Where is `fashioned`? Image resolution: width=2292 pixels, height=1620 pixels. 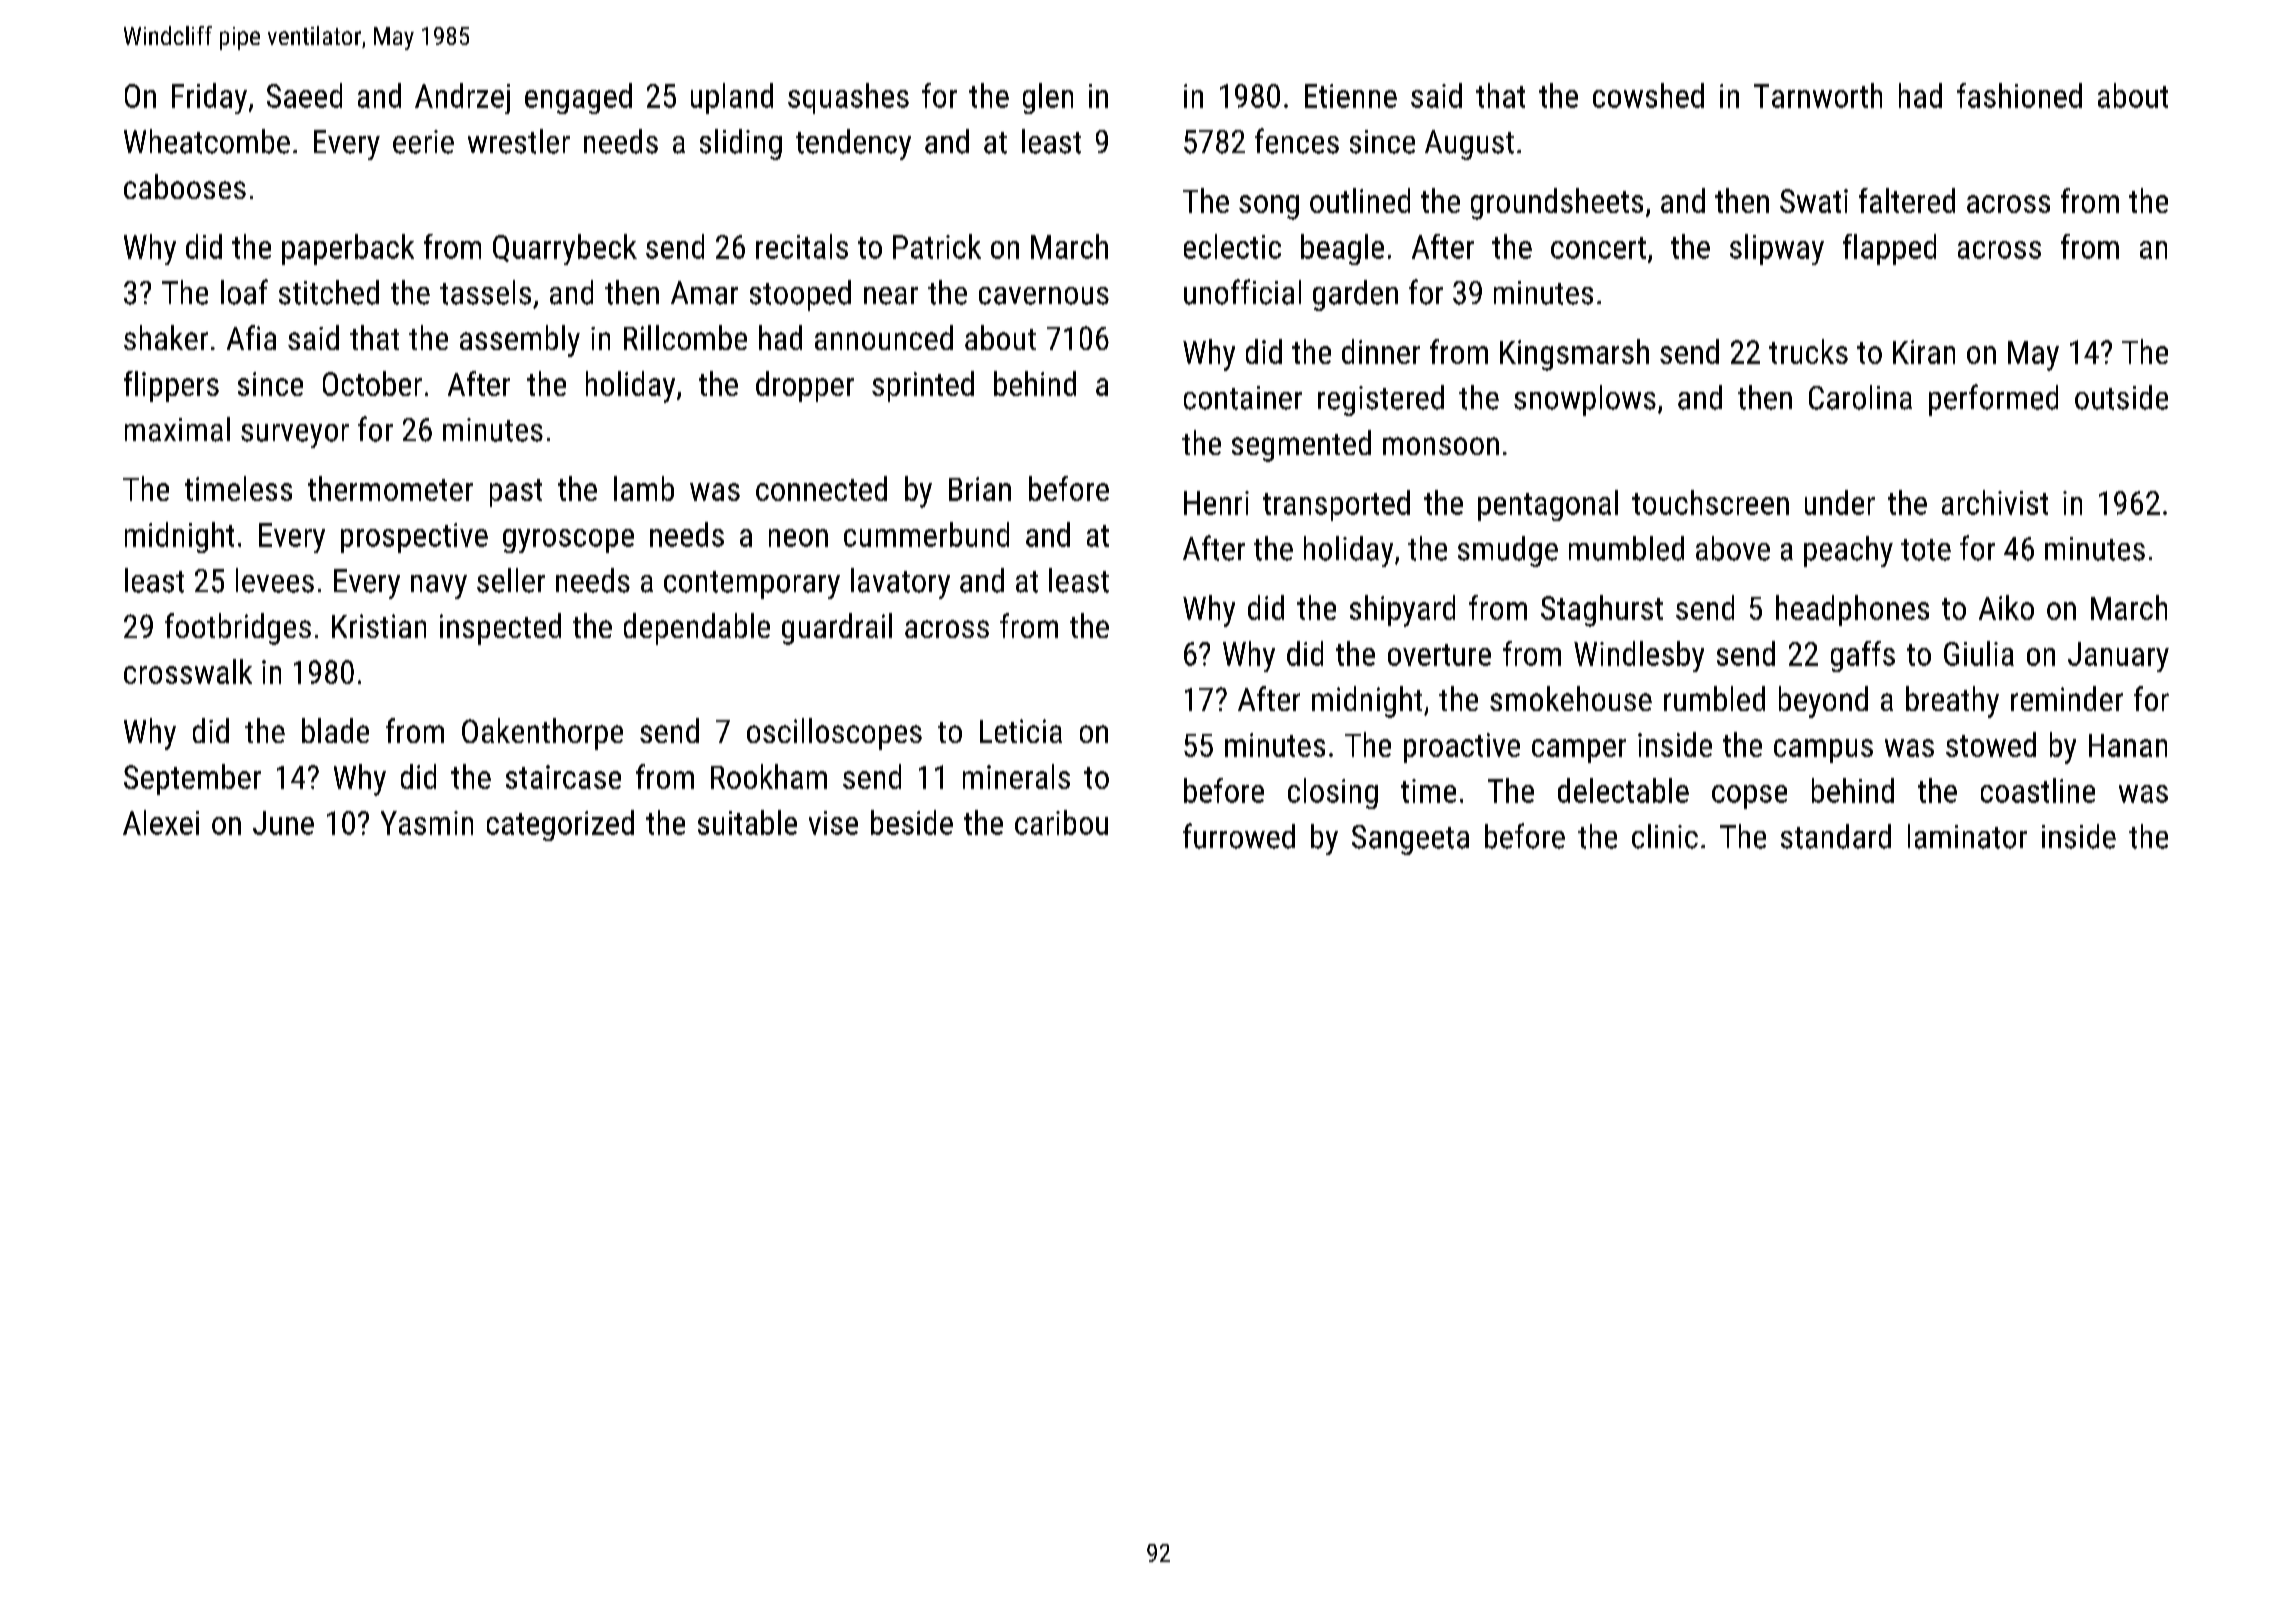
fashioned is located at coordinates (2019, 95).
